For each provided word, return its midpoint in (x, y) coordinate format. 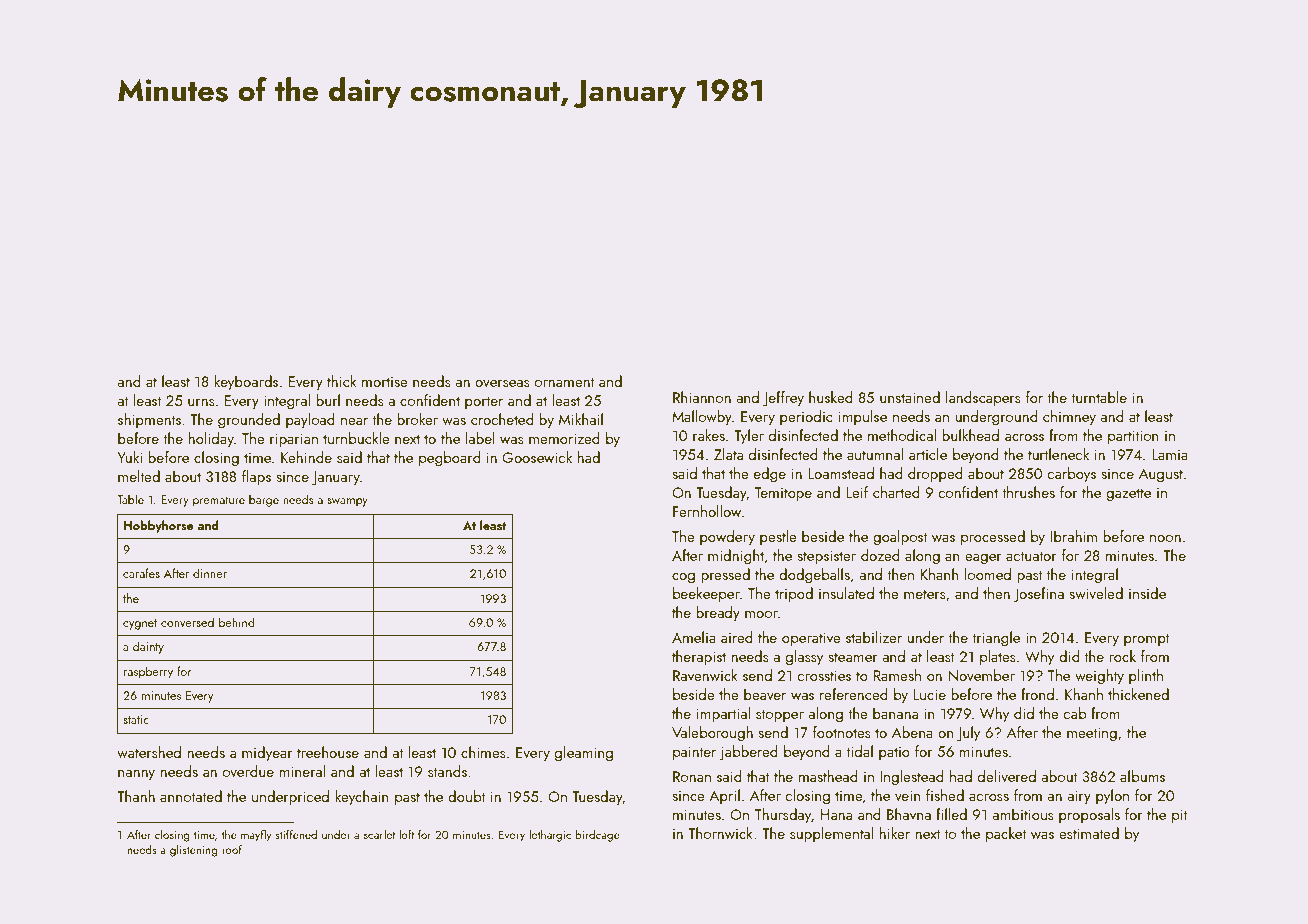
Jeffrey (783, 399)
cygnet (140, 624)
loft (406, 834)
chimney (1069, 418)
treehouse (328, 752)
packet (1006, 834)
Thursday (783, 816)
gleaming (584, 754)
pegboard (450, 459)
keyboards (246, 383)
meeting (1092, 734)
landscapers (983, 398)
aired (737, 637)
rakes (709, 435)
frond (1037, 694)
